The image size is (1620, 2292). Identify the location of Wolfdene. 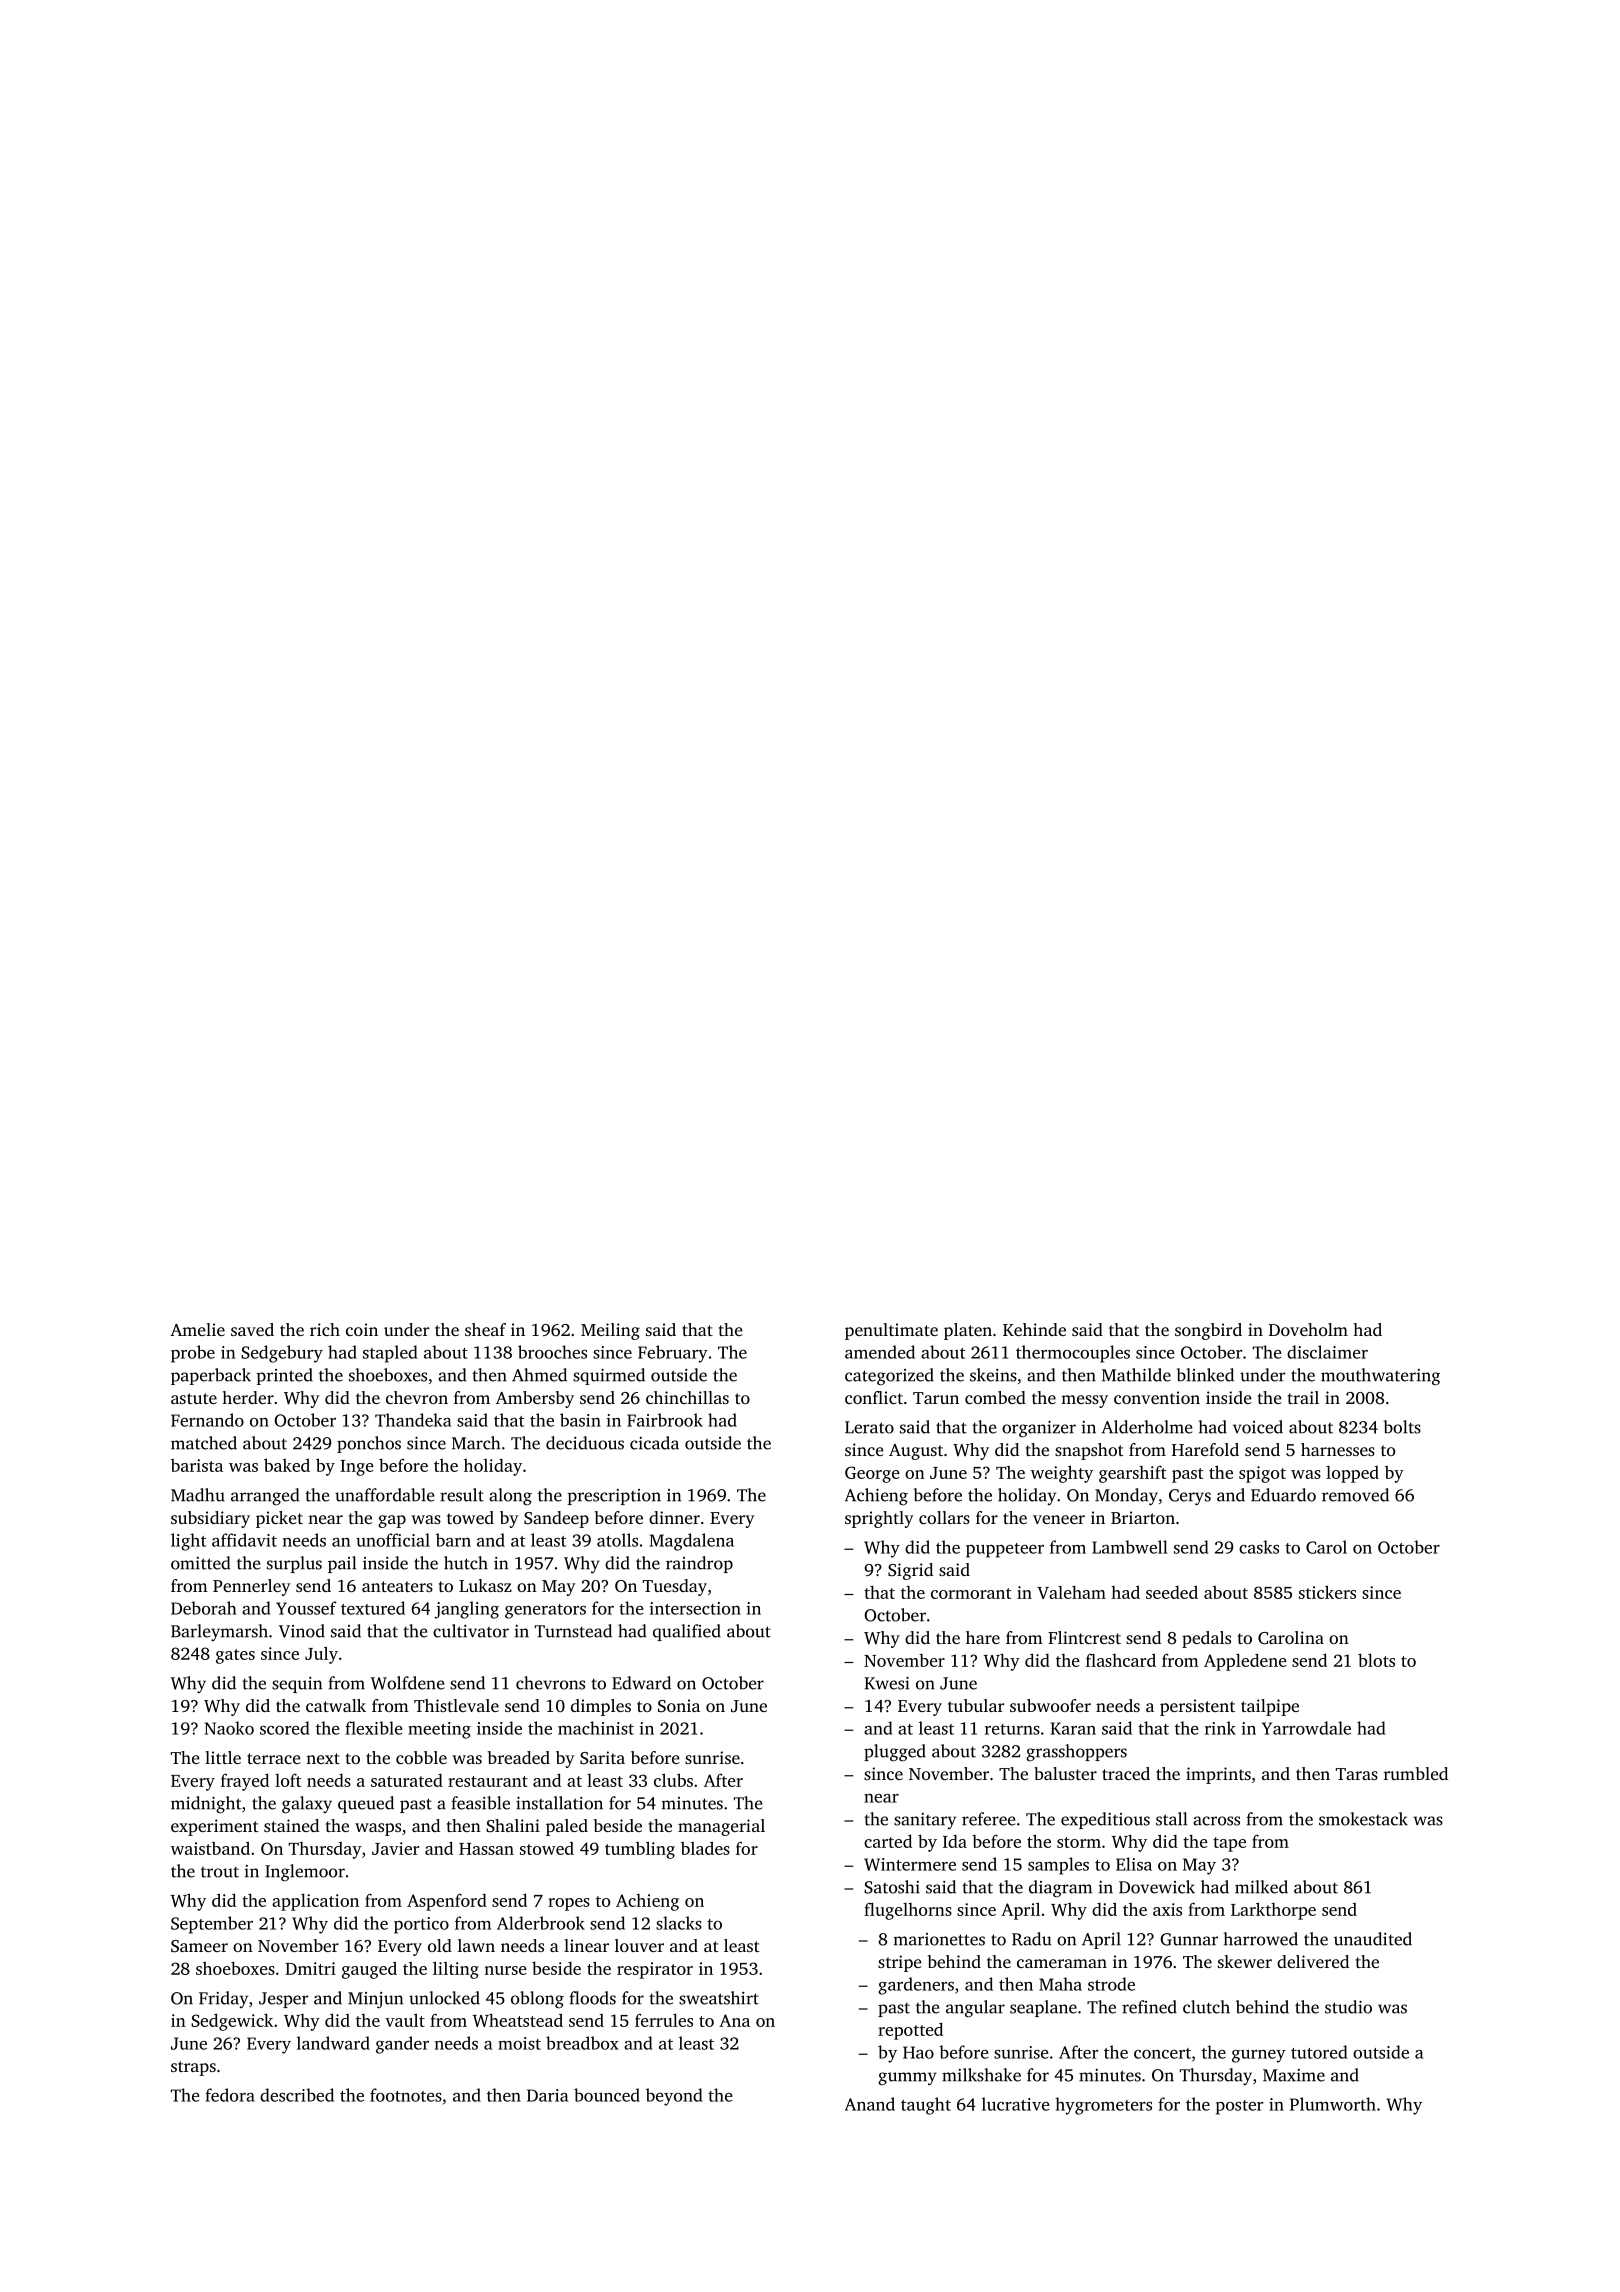
(407, 1683).
